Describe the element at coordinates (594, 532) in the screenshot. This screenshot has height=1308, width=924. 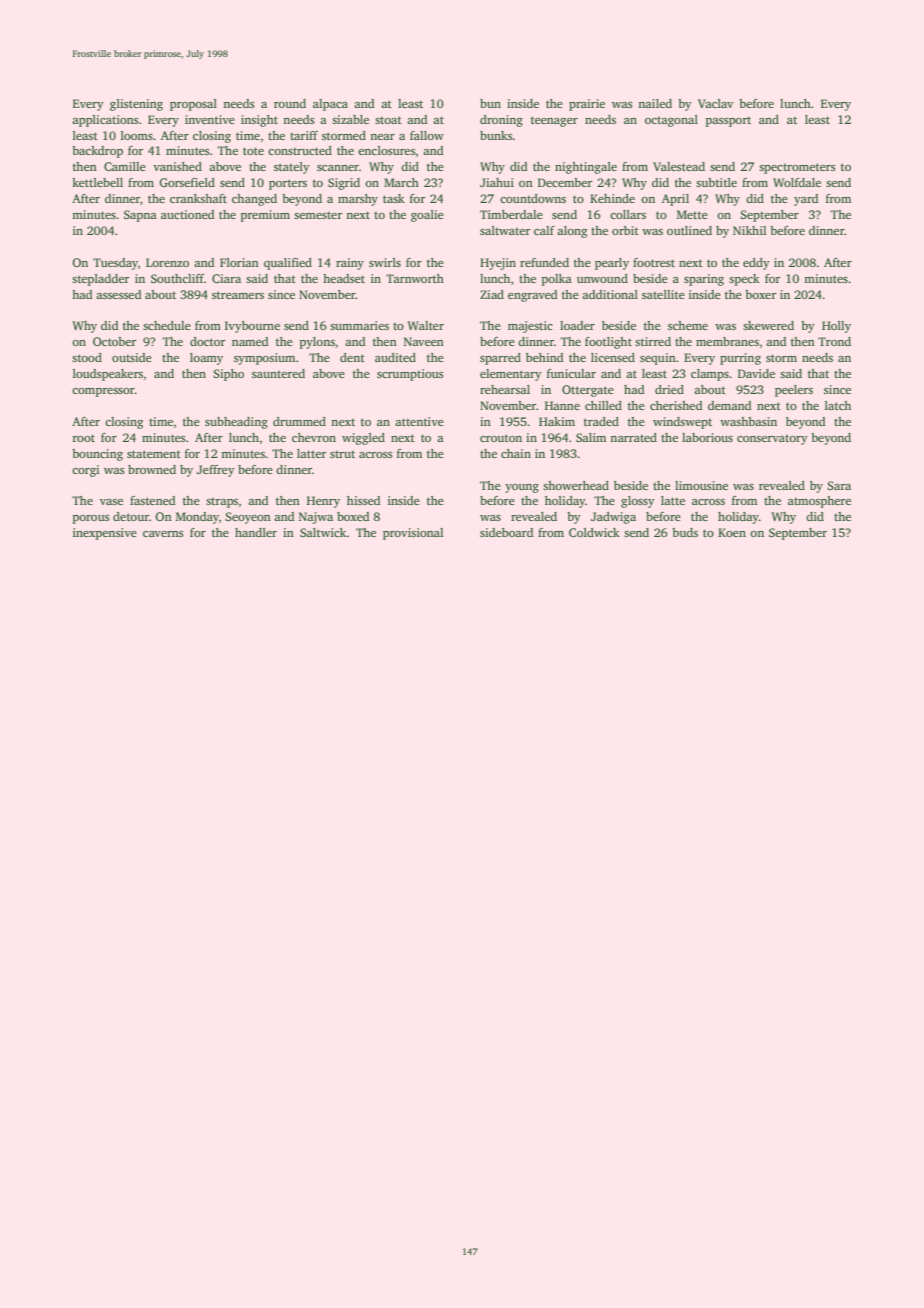
I see `Coldwick` at that location.
